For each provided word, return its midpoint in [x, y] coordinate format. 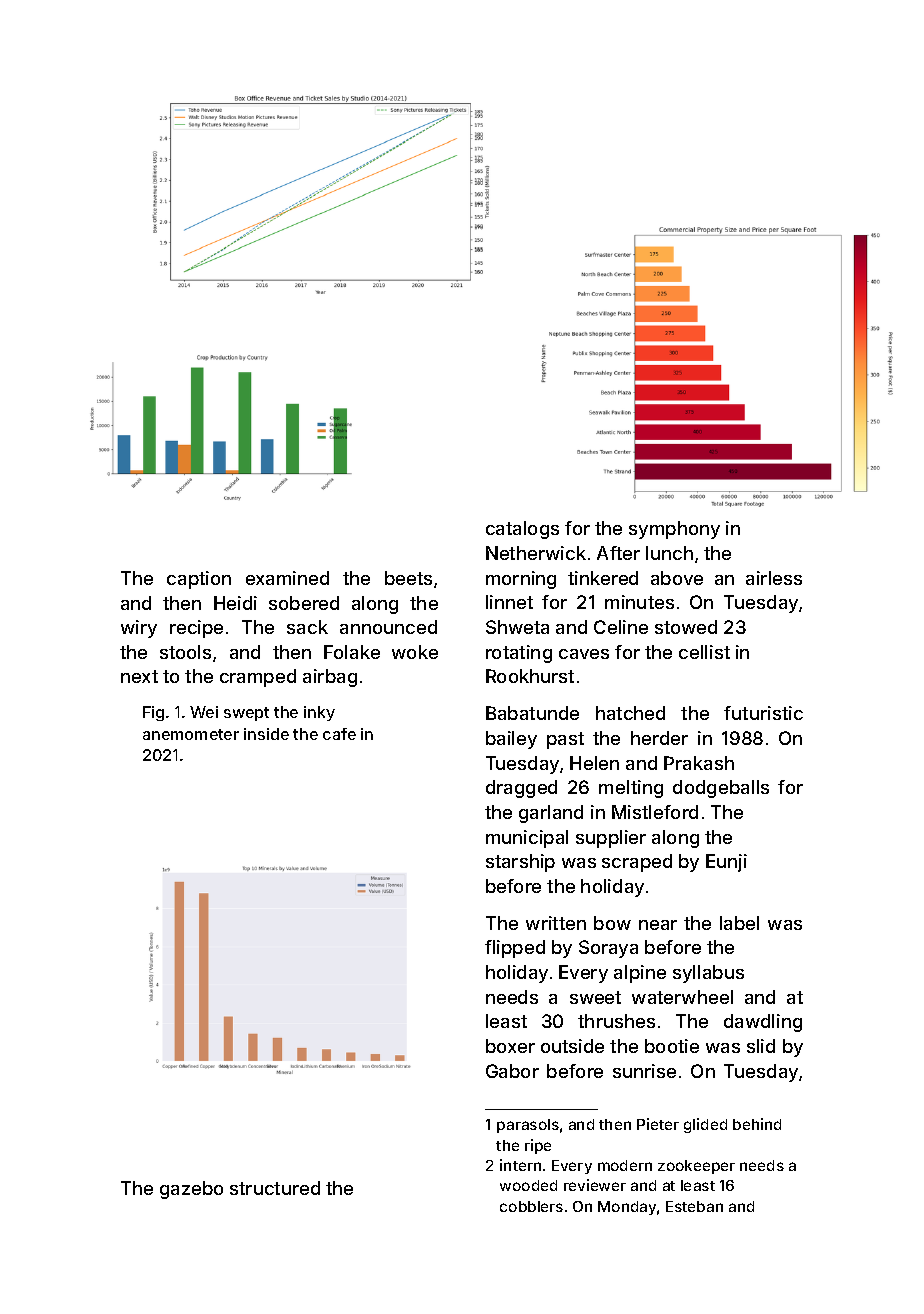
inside [266, 734]
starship [520, 863]
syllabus [708, 974]
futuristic [763, 713]
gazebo [191, 1190]
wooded [528, 1185]
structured [275, 1188]
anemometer [191, 734]
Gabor [512, 1071]
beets [408, 578]
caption [199, 580]
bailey [511, 740]
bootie [672, 1046]
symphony [674, 530]
